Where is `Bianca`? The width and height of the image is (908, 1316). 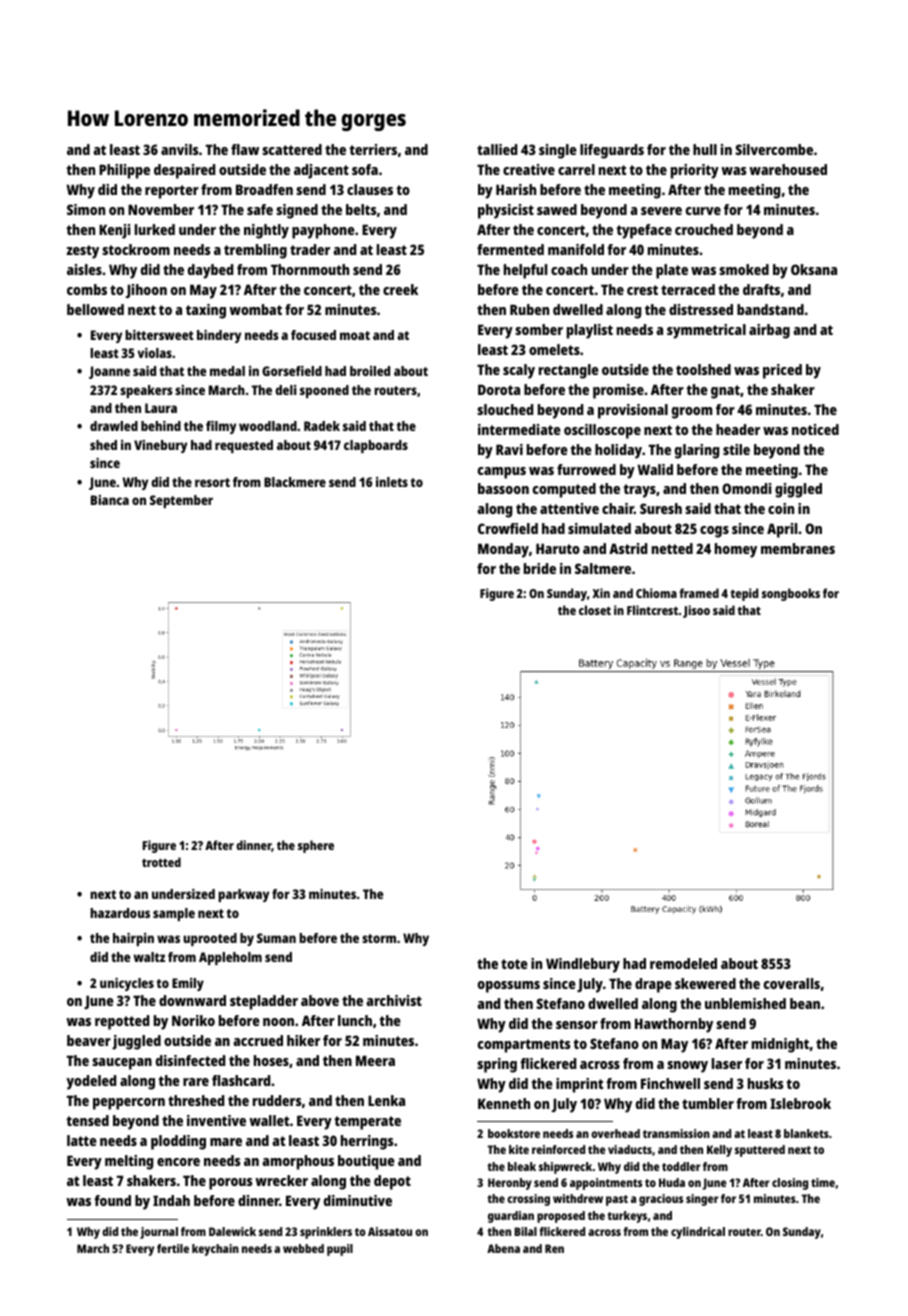 Bianca is located at coordinates (110, 500).
